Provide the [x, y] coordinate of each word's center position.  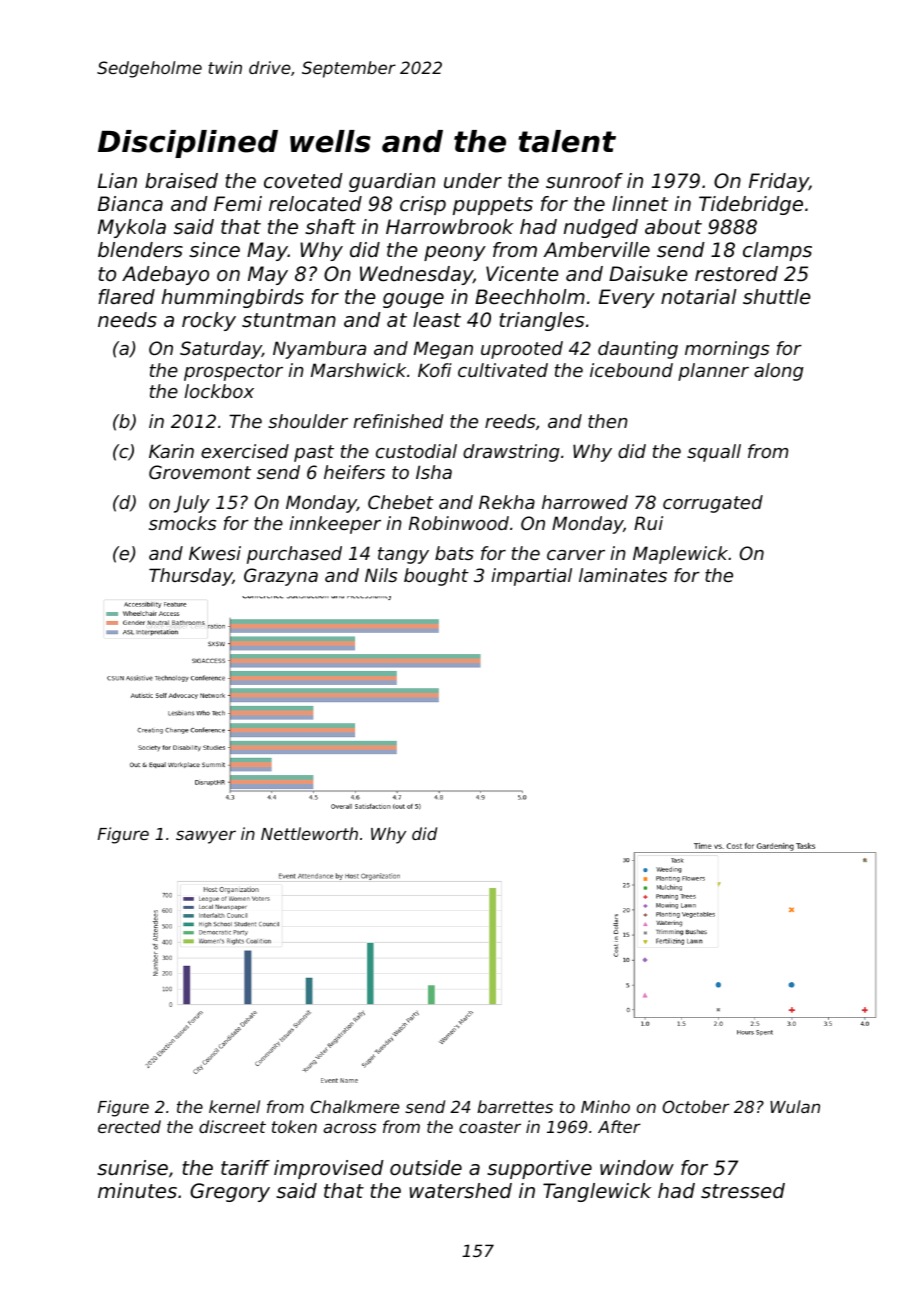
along [779, 372]
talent [567, 141]
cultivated [503, 370]
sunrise [132, 1168]
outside [426, 1168]
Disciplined [188, 144]
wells [330, 141]
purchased [294, 555]
